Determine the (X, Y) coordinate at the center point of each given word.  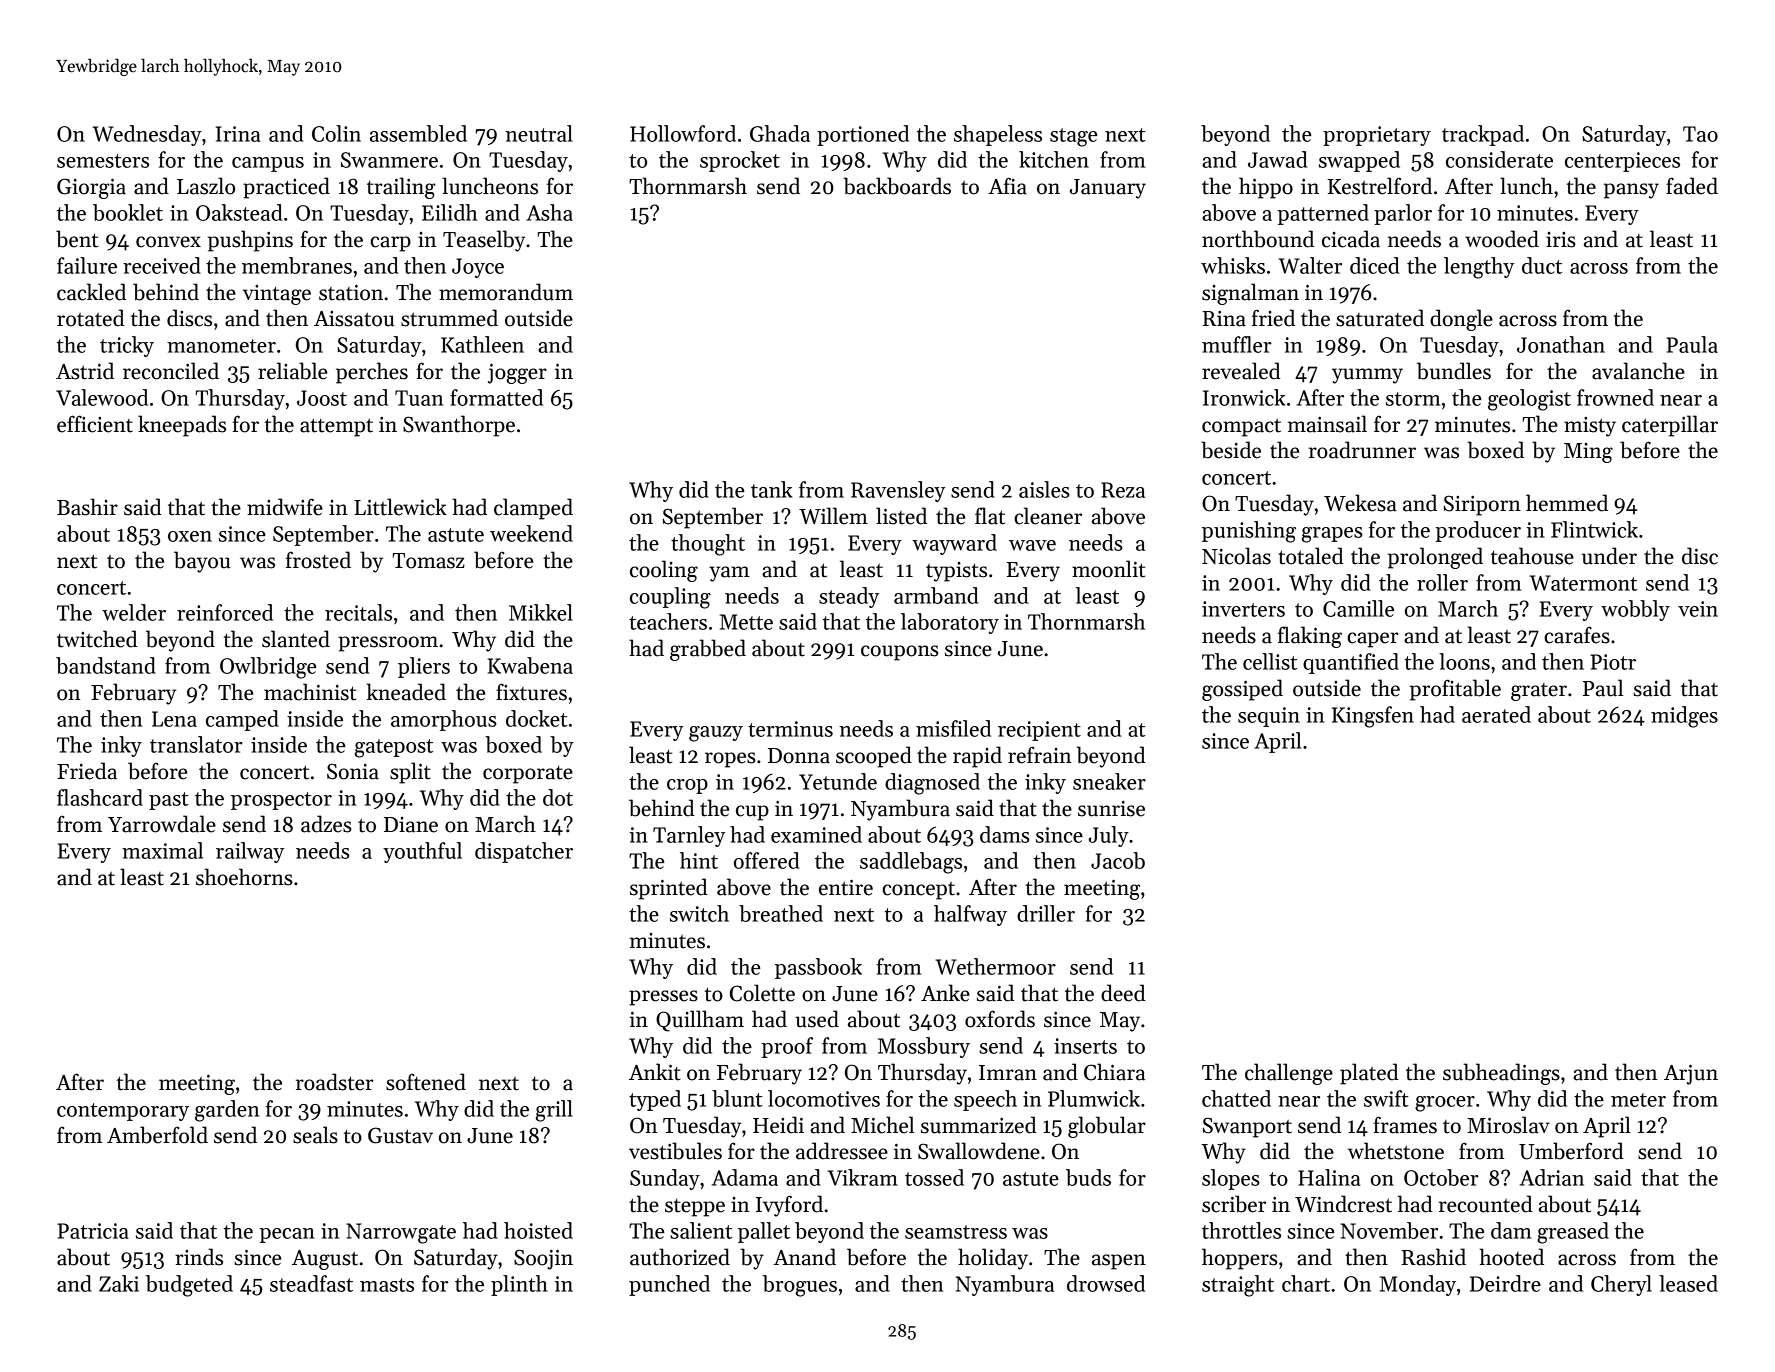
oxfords (1000, 1019)
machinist (310, 692)
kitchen (1054, 159)
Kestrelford (1379, 186)
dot (558, 797)
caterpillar (1670, 426)
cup (752, 813)
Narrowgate (401, 1233)
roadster (335, 1082)
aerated (1496, 714)
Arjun (1691, 1074)
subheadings (1501, 1074)
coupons (900, 653)
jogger (517, 373)
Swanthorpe (459, 426)
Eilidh (450, 212)
